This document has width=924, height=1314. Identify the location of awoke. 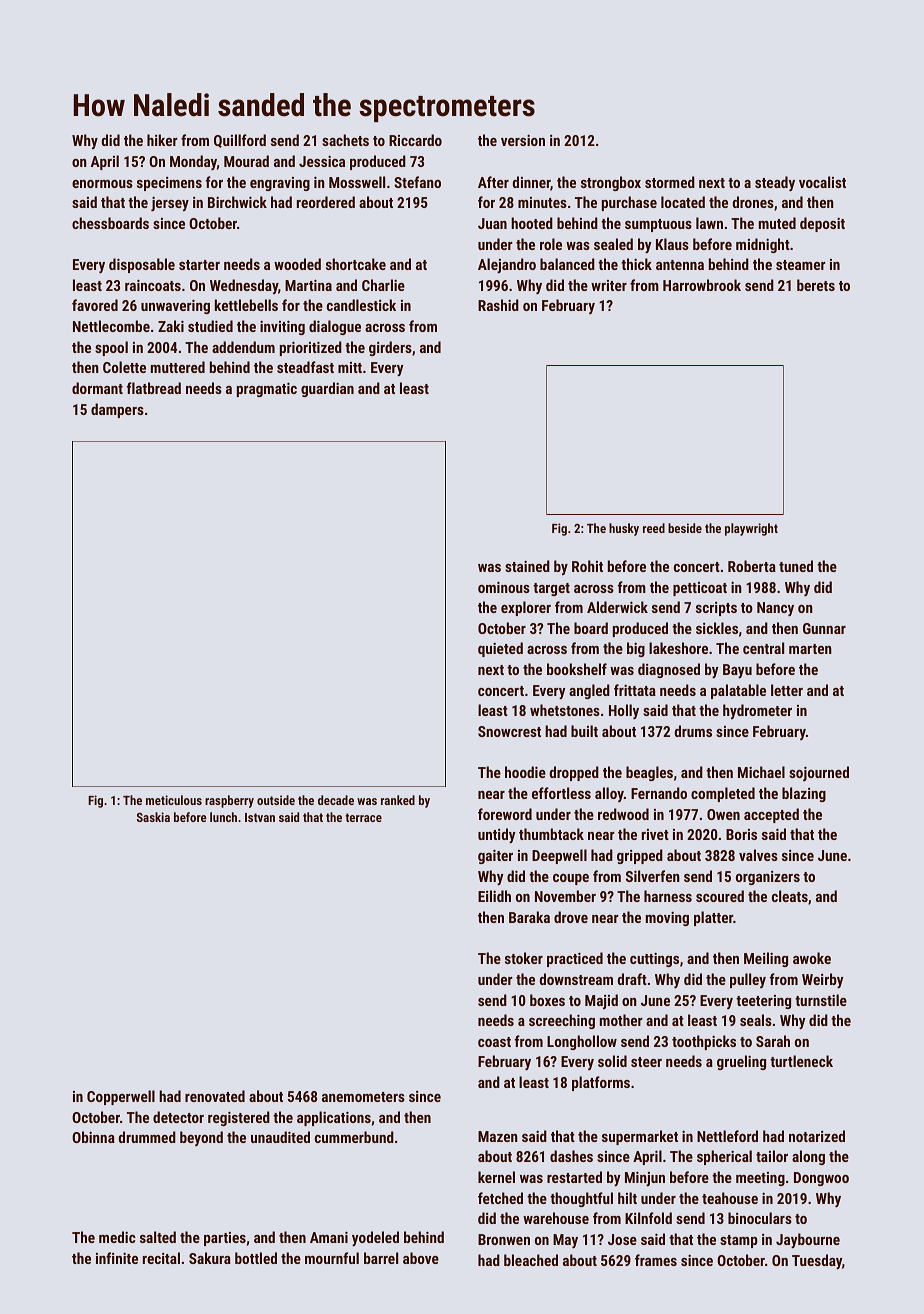
(812, 958).
